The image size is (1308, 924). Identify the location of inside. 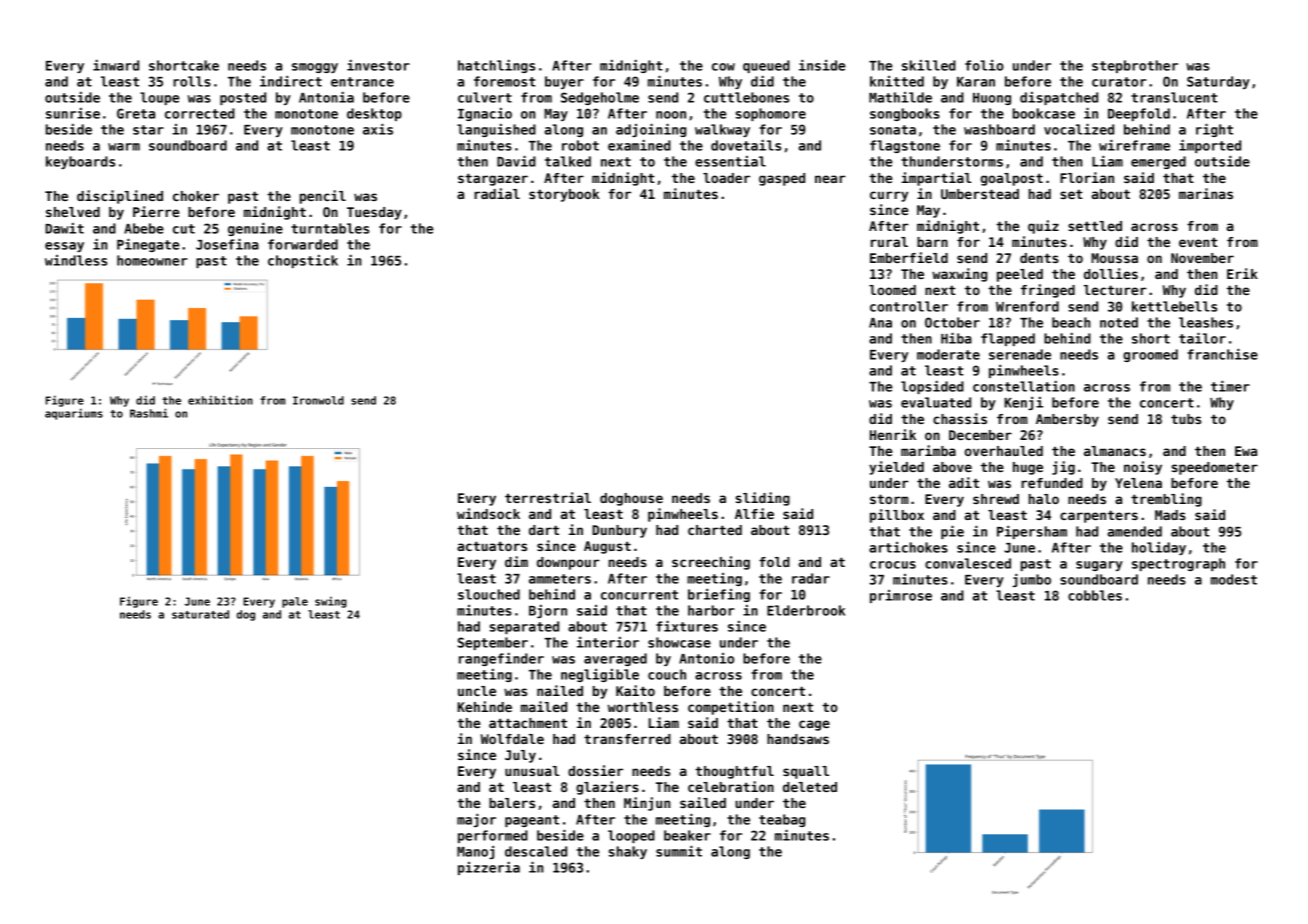
(822, 65).
